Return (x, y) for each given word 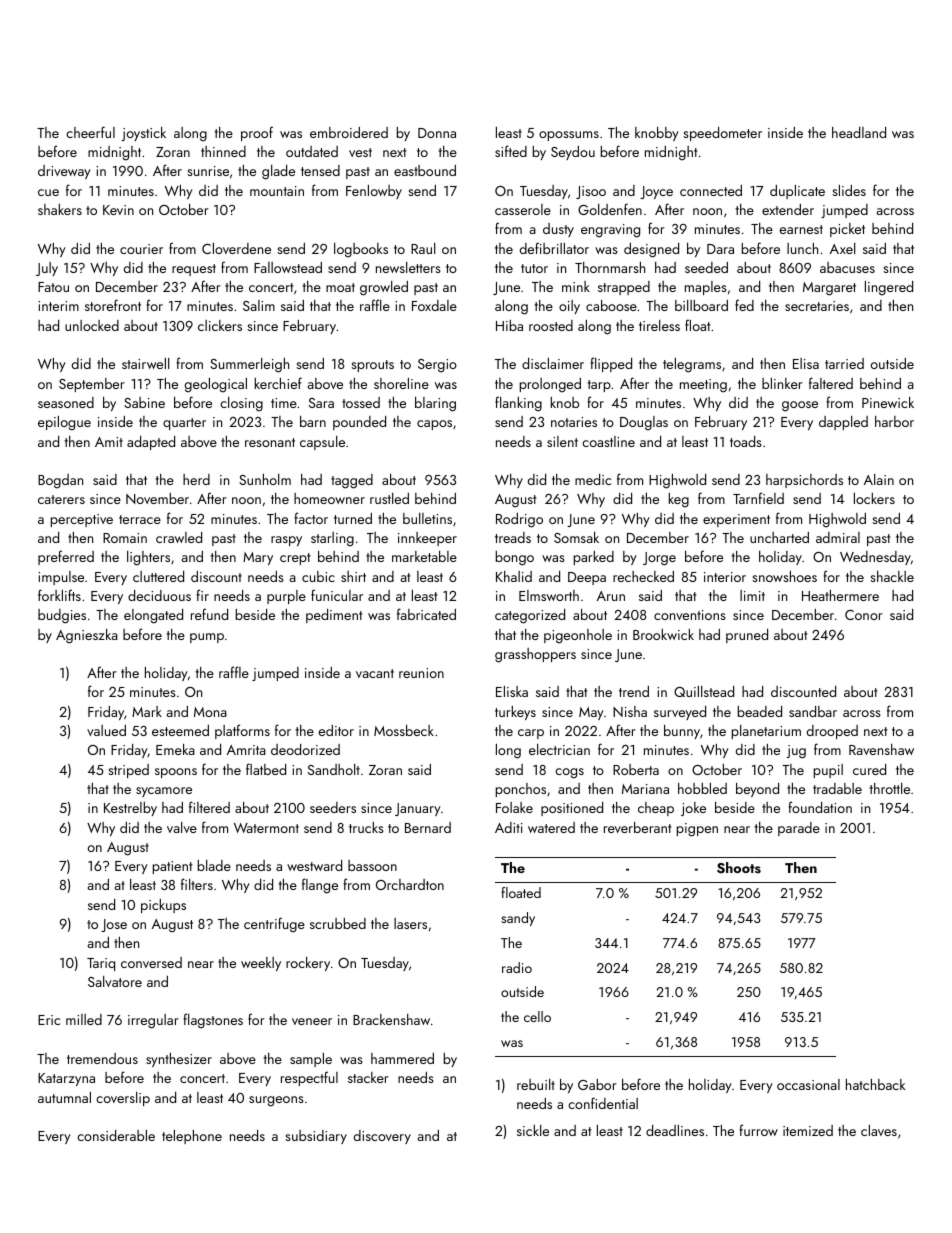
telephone (192, 1137)
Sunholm (265, 479)
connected (711, 190)
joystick (144, 134)
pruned (747, 636)
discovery (382, 1137)
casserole (523, 209)
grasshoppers (535, 655)
